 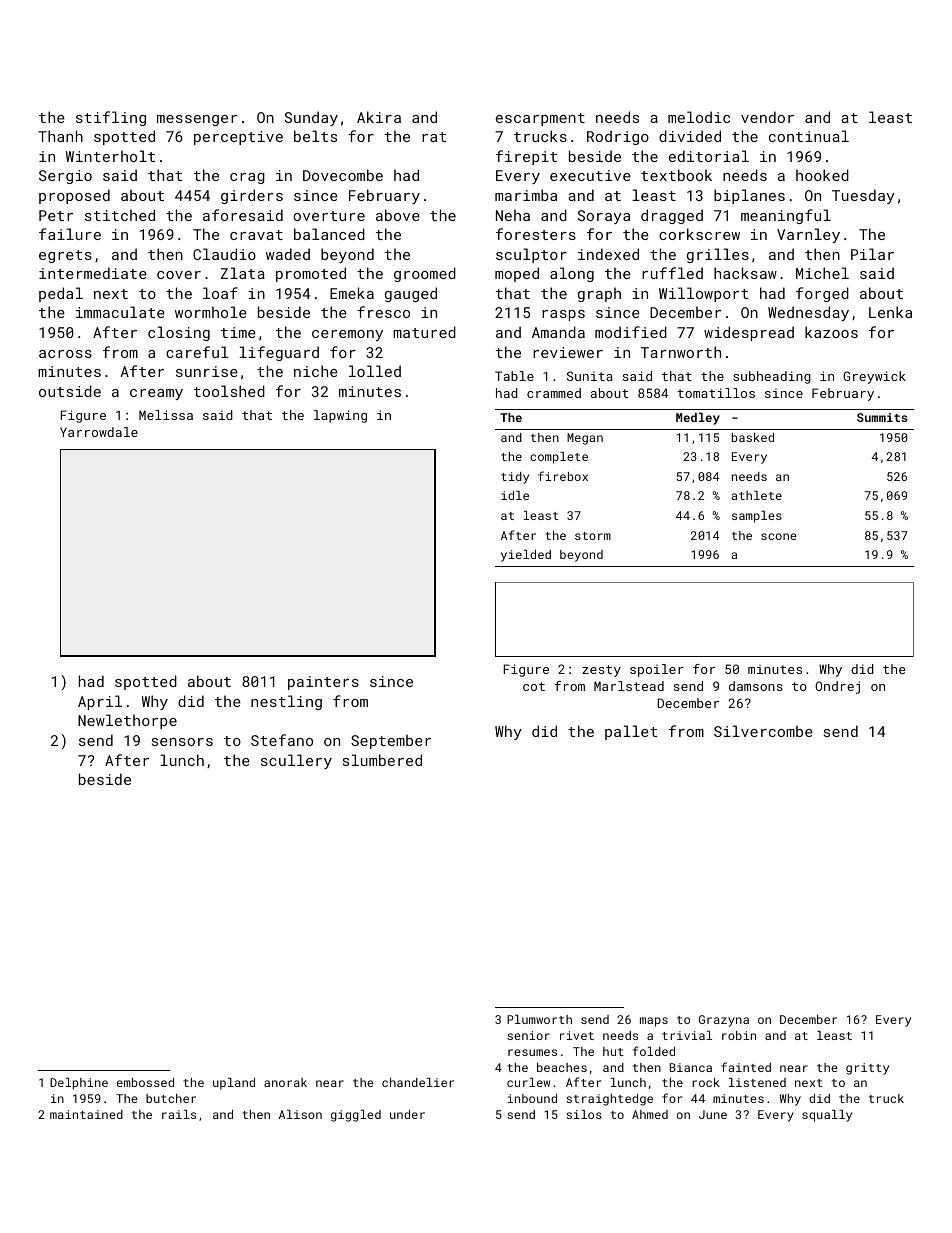 What do you see at coordinates (863, 196) in the screenshot?
I see `Tuesday` at bounding box center [863, 196].
